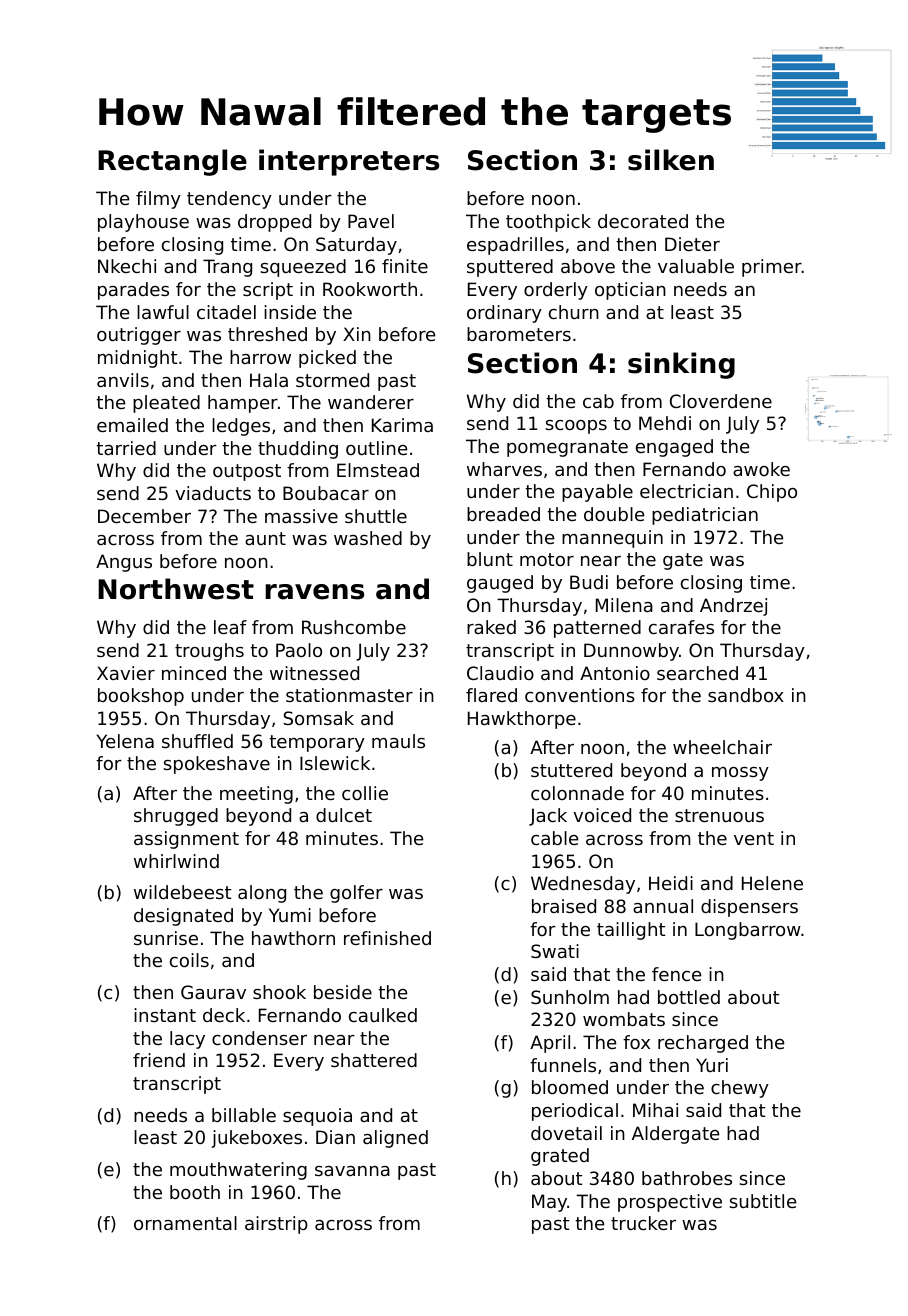 The image size is (908, 1316). What do you see at coordinates (352, 1171) in the document?
I see `savanna` at bounding box center [352, 1171].
